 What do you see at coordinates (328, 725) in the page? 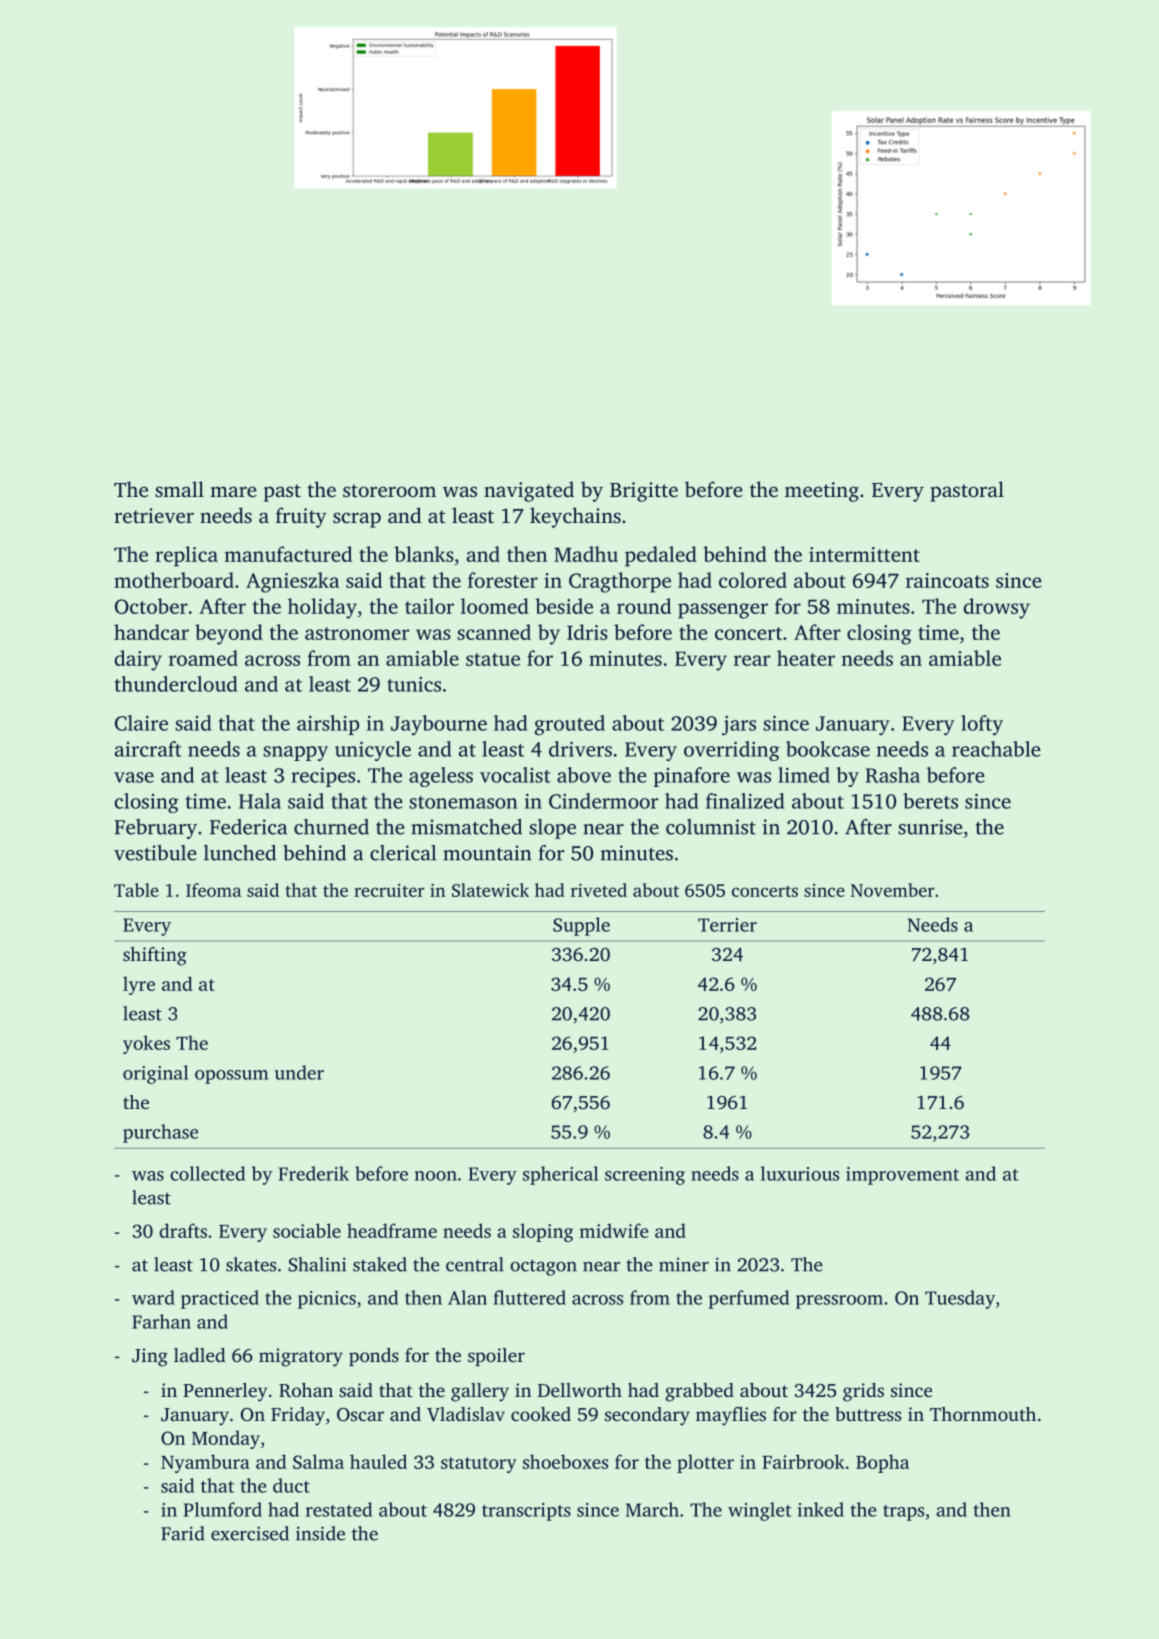
I see `airship` at bounding box center [328, 725].
